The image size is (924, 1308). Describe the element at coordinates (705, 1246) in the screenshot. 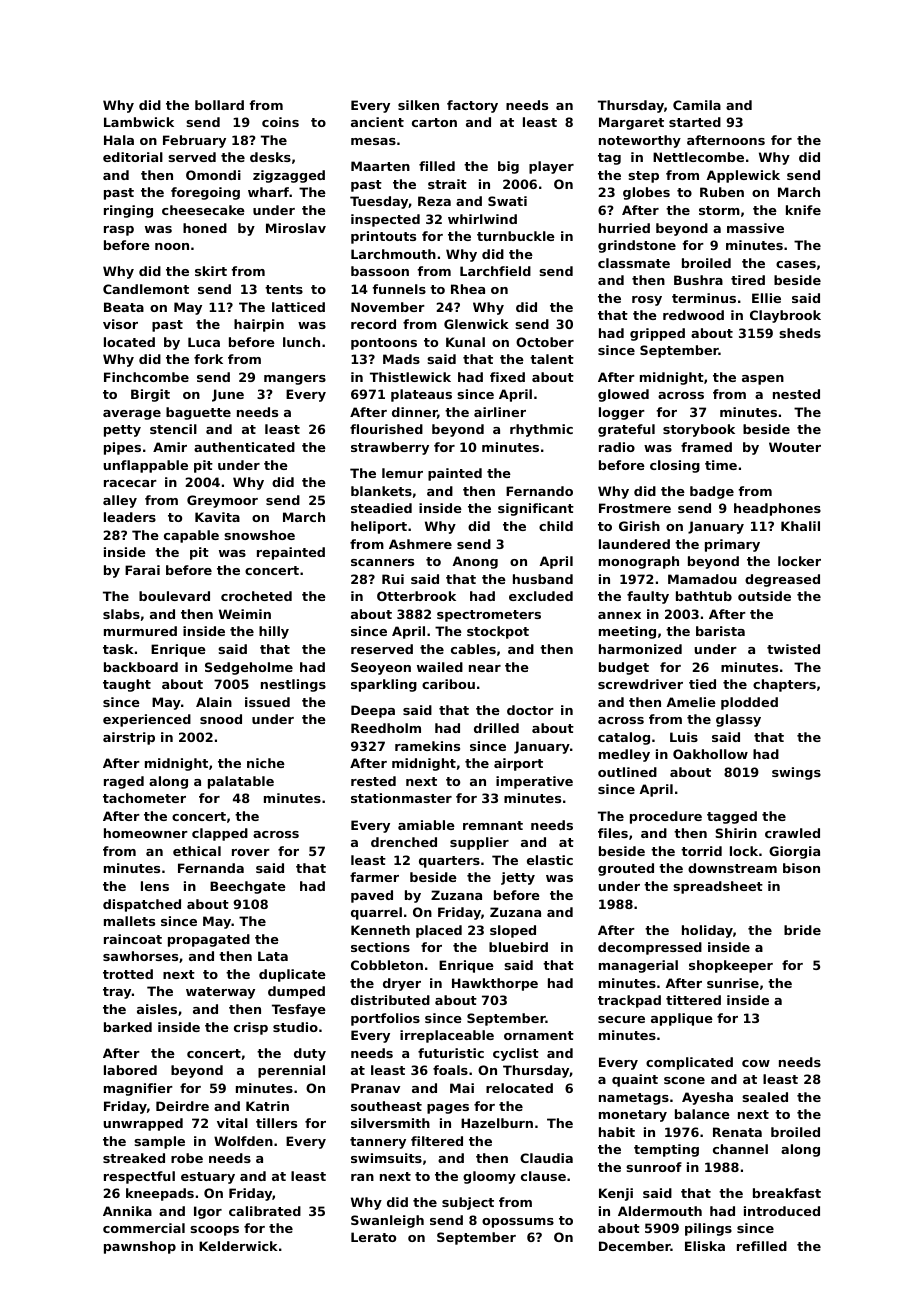

I see `Eliska` at that location.
